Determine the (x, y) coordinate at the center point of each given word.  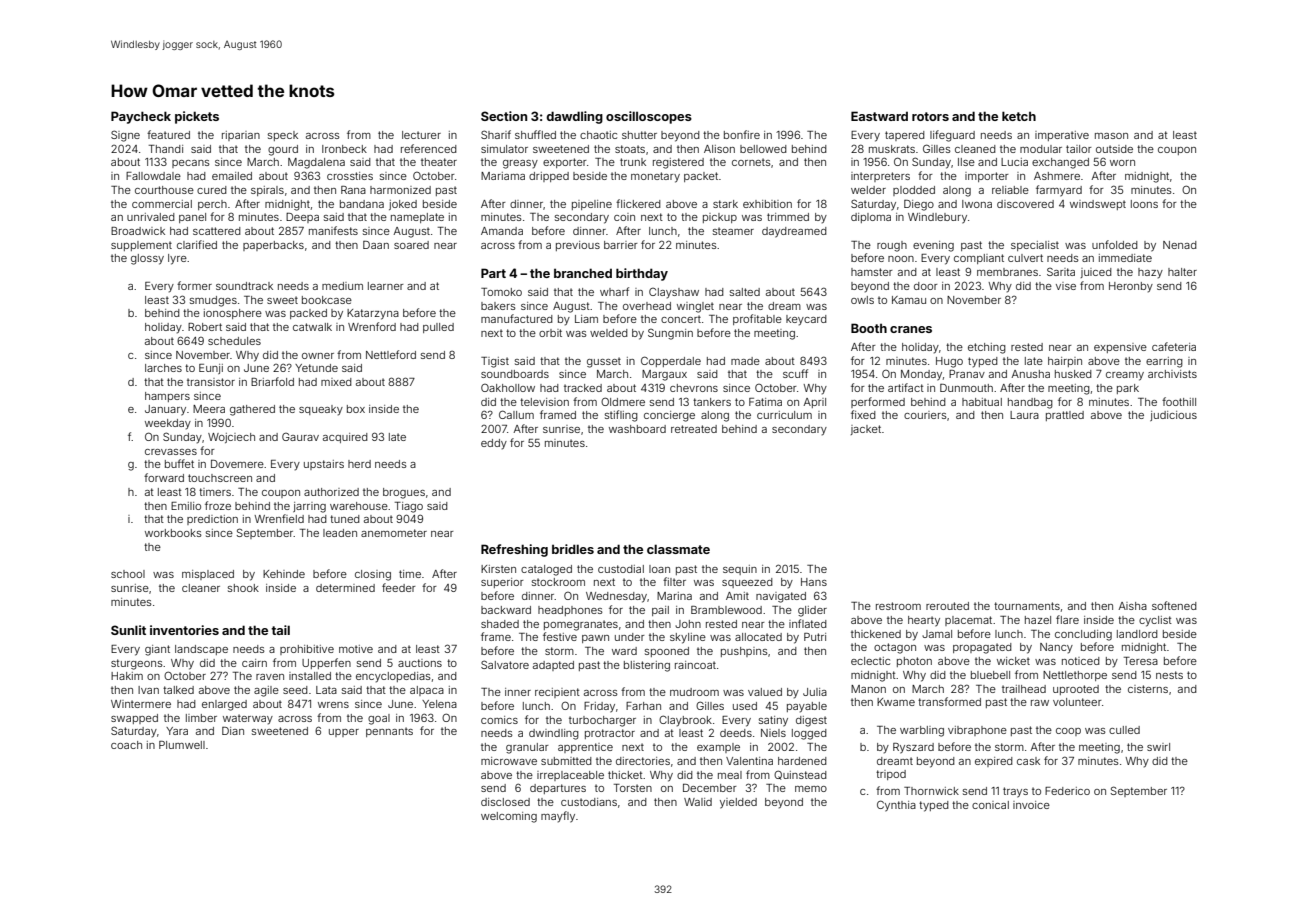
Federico (1067, 791)
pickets (197, 117)
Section (504, 116)
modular (1041, 149)
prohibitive (307, 650)
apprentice (585, 748)
